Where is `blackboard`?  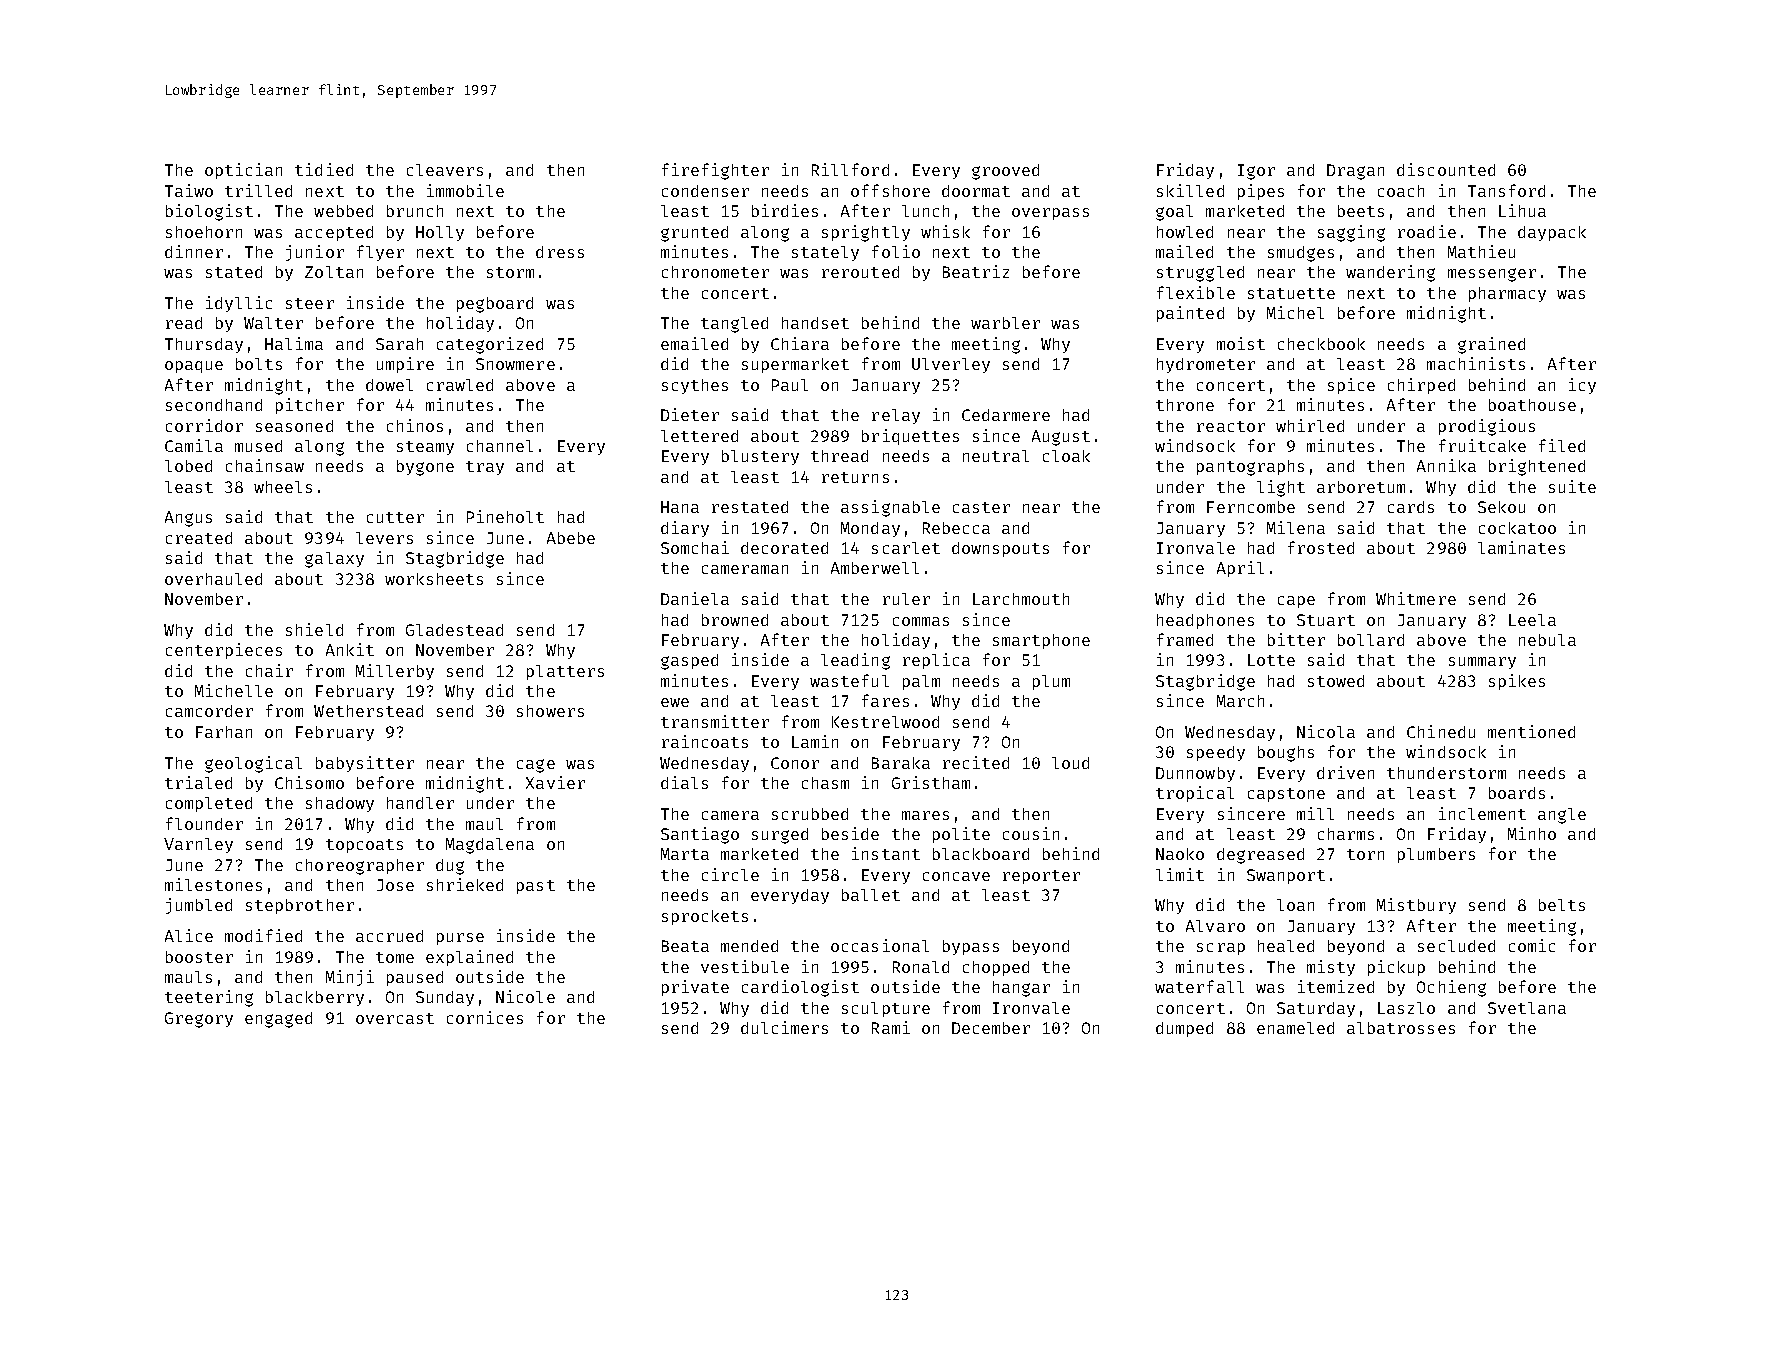 blackboard is located at coordinates (981, 854).
